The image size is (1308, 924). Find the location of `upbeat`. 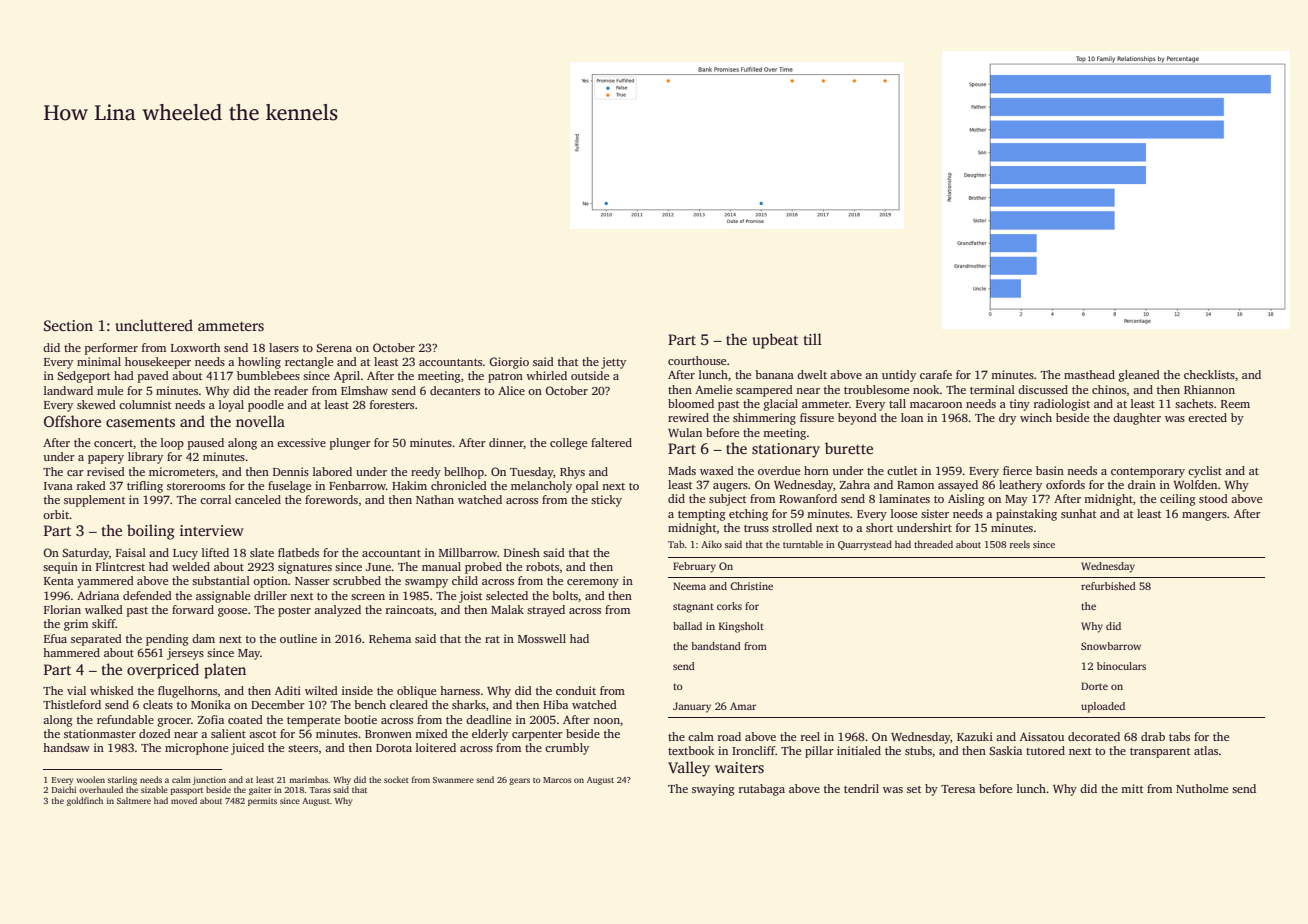

upbeat is located at coordinates (775, 341).
